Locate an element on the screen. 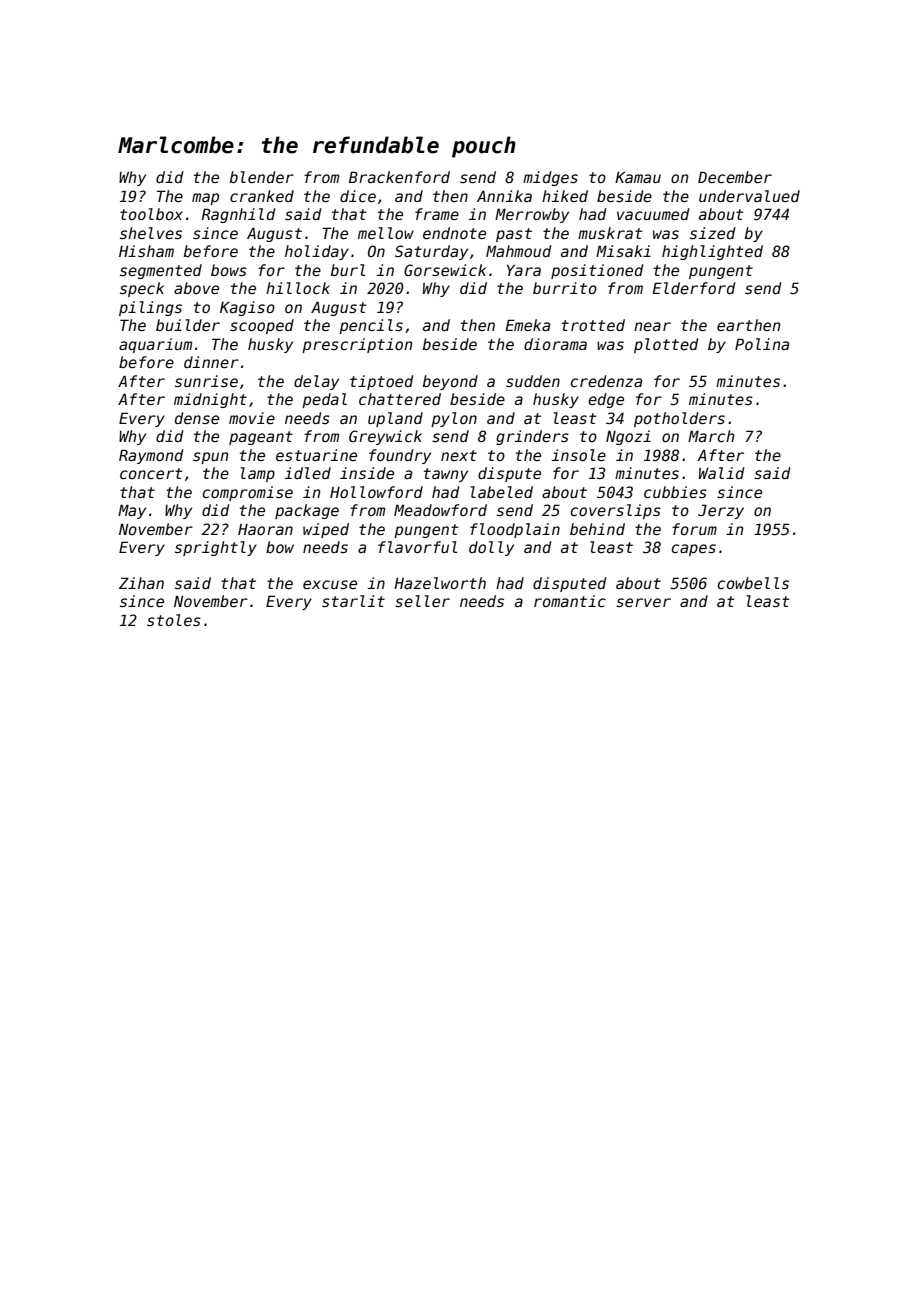 This screenshot has width=924, height=1314. May is located at coordinates (132, 511).
